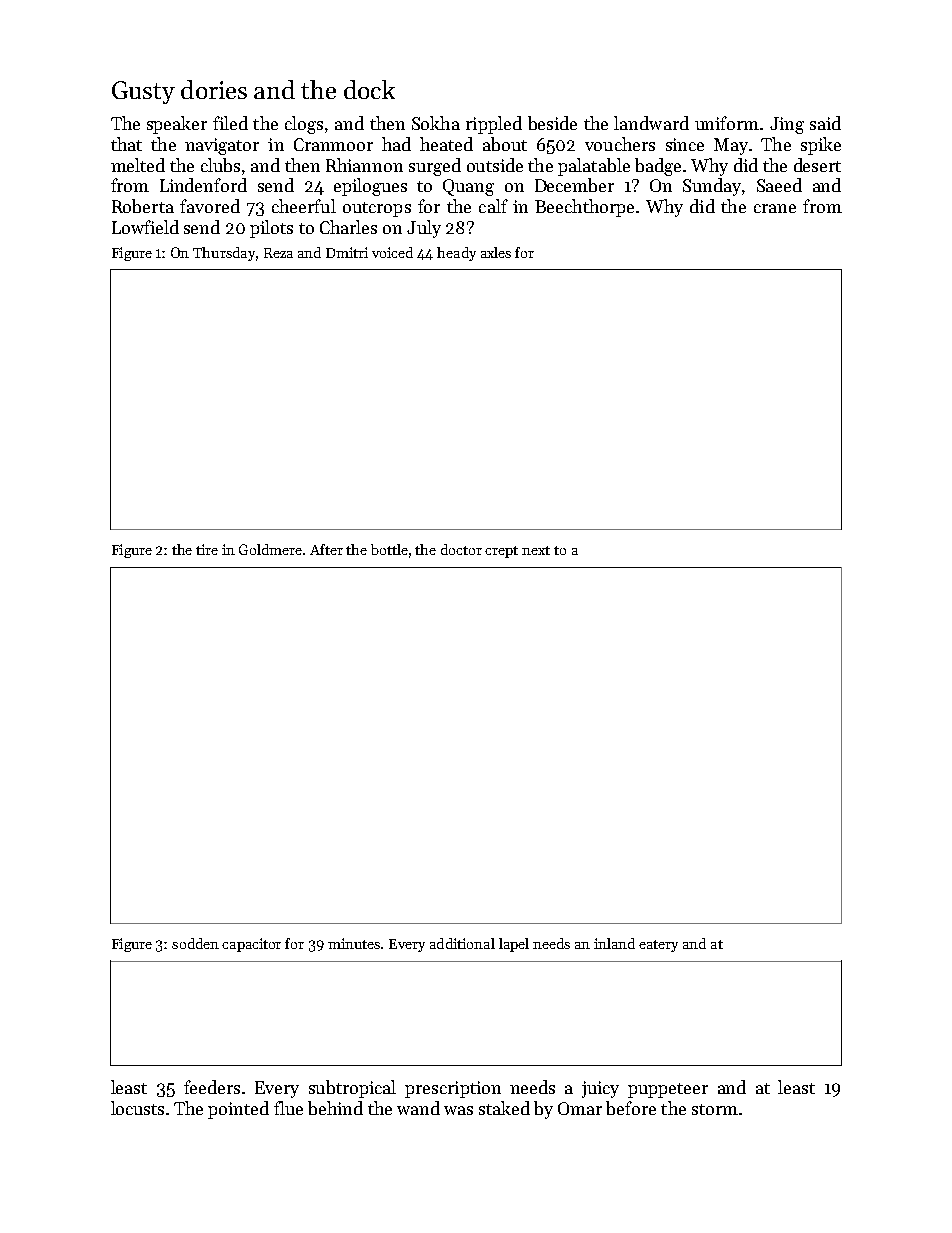 Image resolution: width=952 pixels, height=1233 pixels. Describe the element at coordinates (501, 552) in the image. I see `crept` at that location.
